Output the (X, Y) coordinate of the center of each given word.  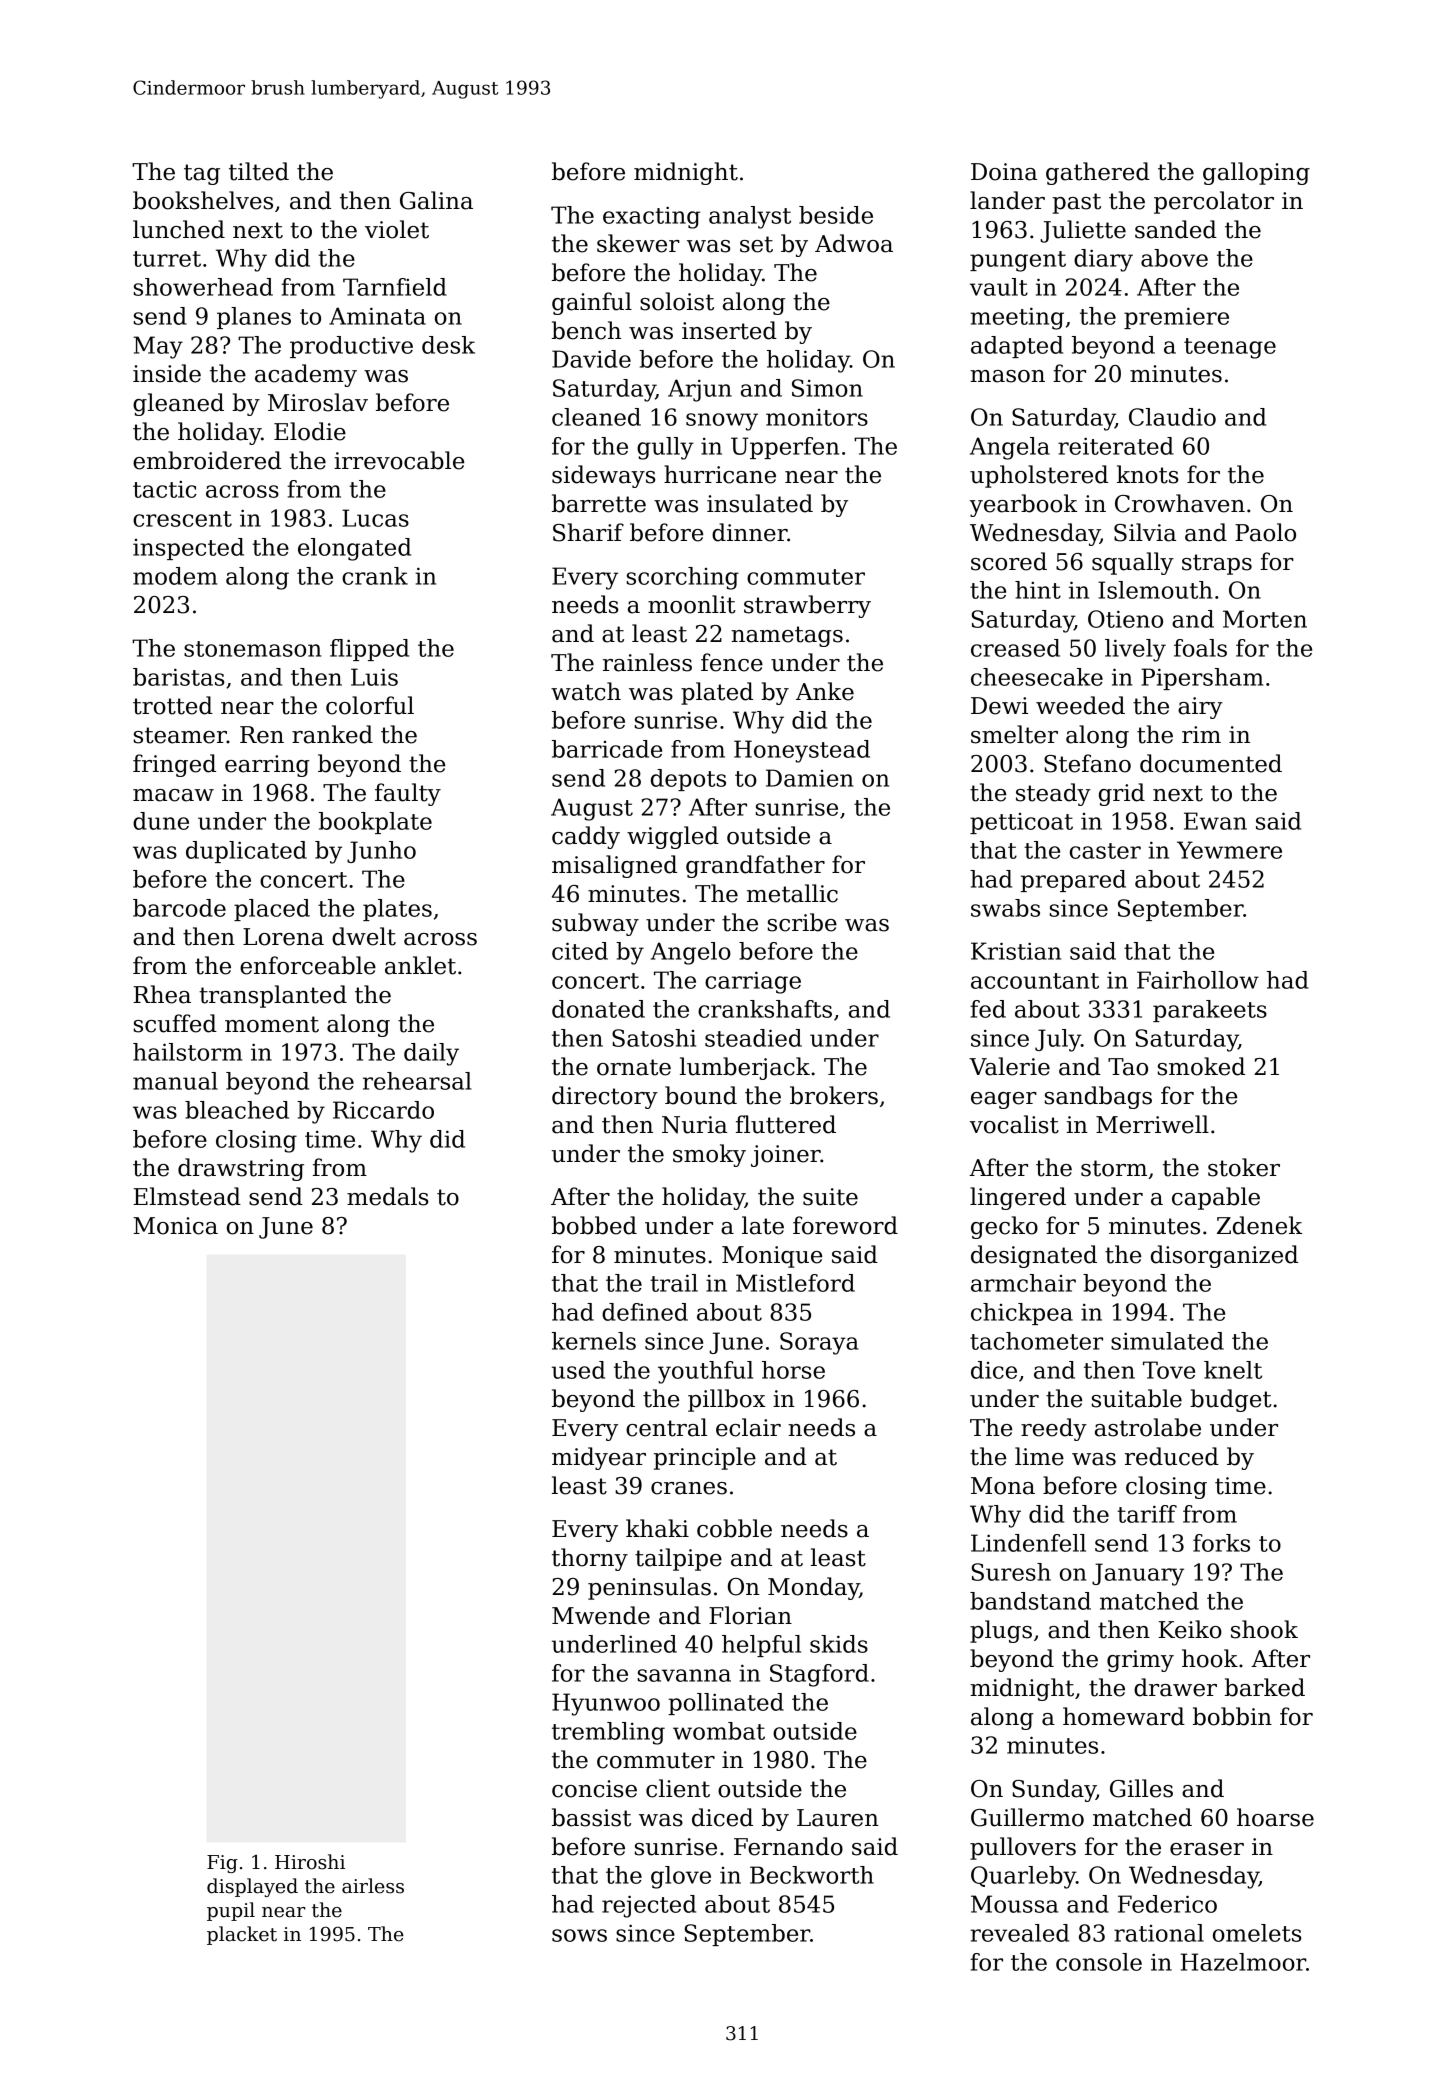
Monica (175, 1226)
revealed (1019, 1933)
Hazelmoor (1243, 1962)
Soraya (819, 1343)
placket (242, 1935)
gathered (1098, 173)
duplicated (246, 852)
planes (254, 318)
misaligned (614, 866)
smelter (1014, 734)
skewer (638, 243)
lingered (1018, 1198)
